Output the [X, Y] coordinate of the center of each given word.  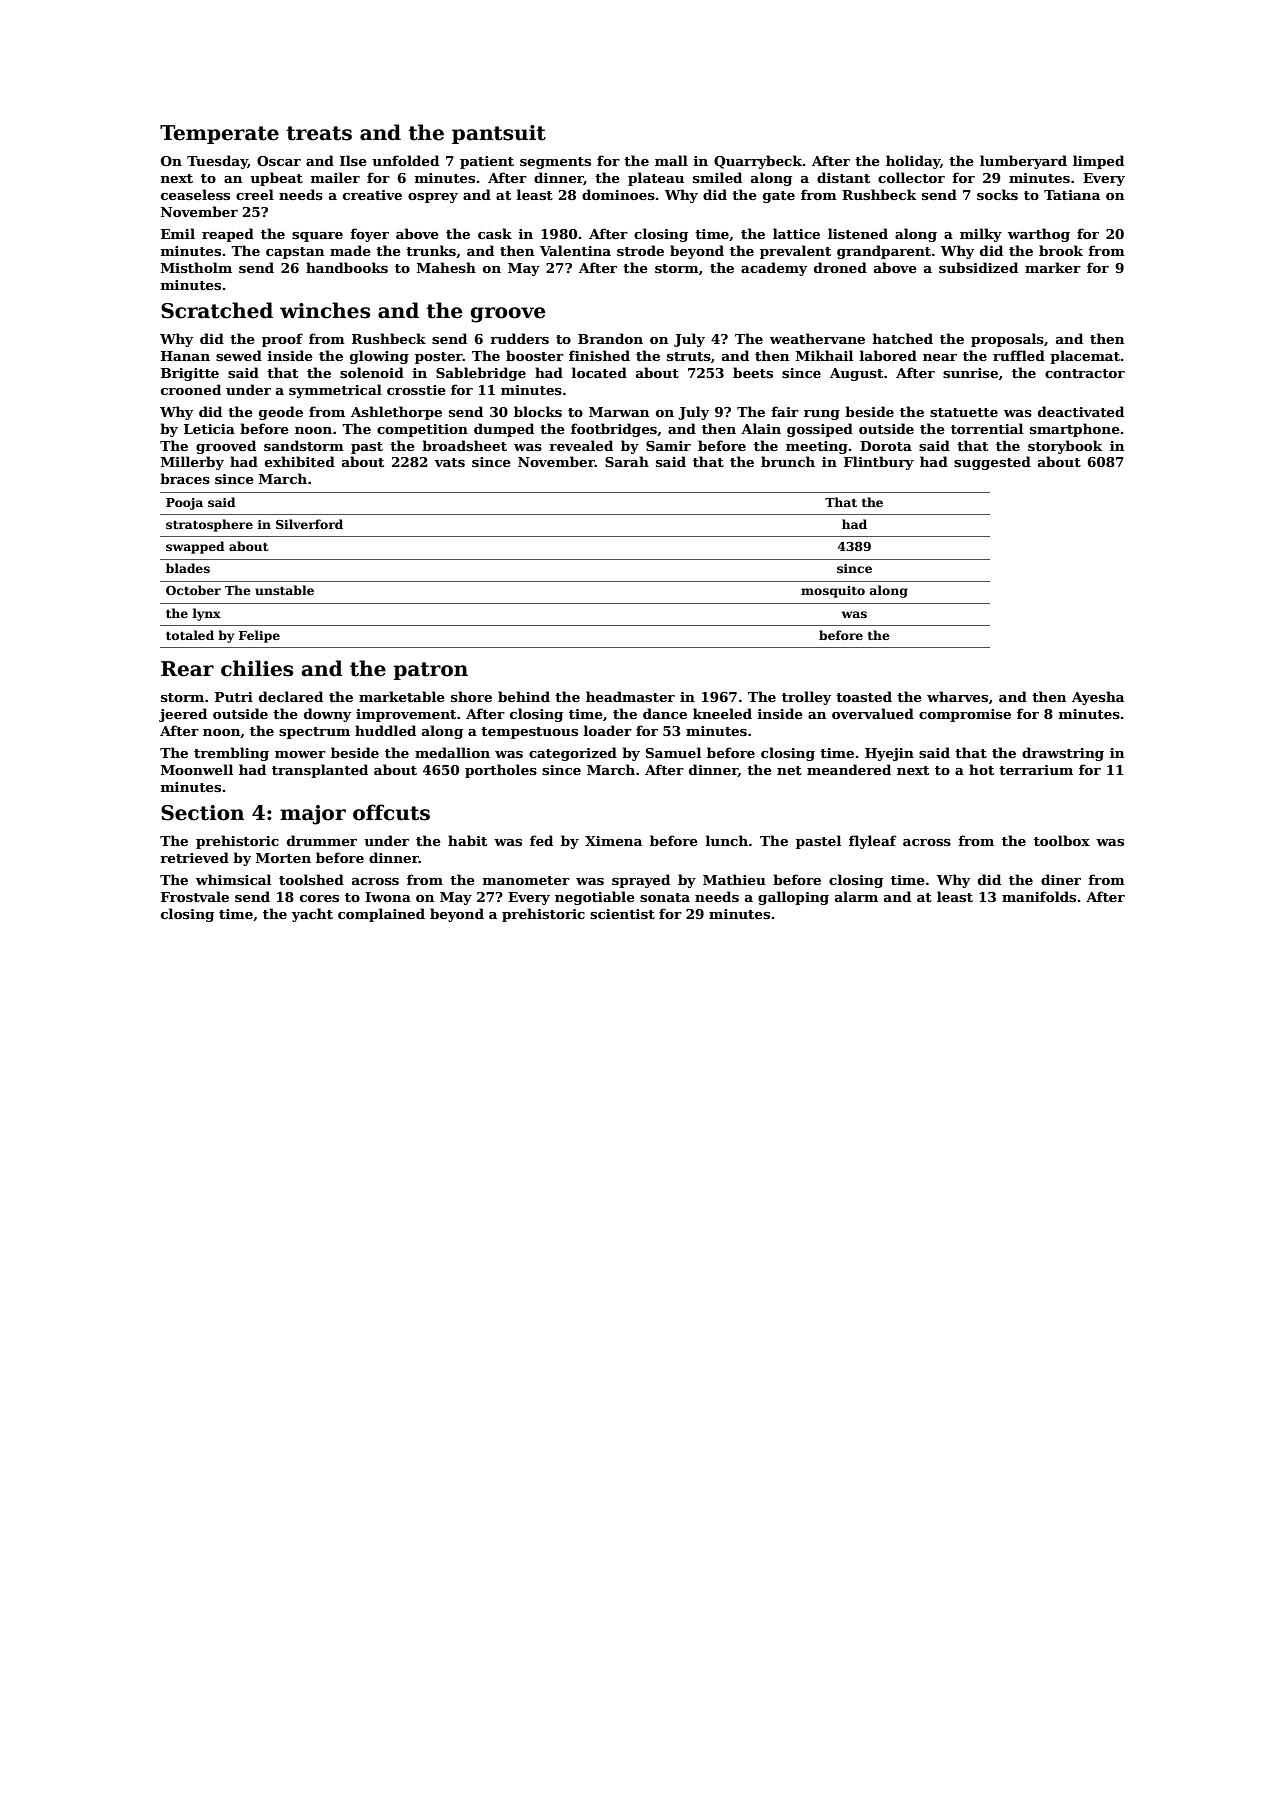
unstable [284, 590]
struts [689, 356]
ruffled [1019, 355]
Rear [187, 669]
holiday [913, 162]
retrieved [194, 857]
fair [785, 411]
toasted [864, 696]
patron [430, 671]
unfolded [405, 160]
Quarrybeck [758, 162]
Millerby [192, 463]
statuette [964, 412]
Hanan [185, 356]
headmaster [630, 696]
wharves [957, 696]
